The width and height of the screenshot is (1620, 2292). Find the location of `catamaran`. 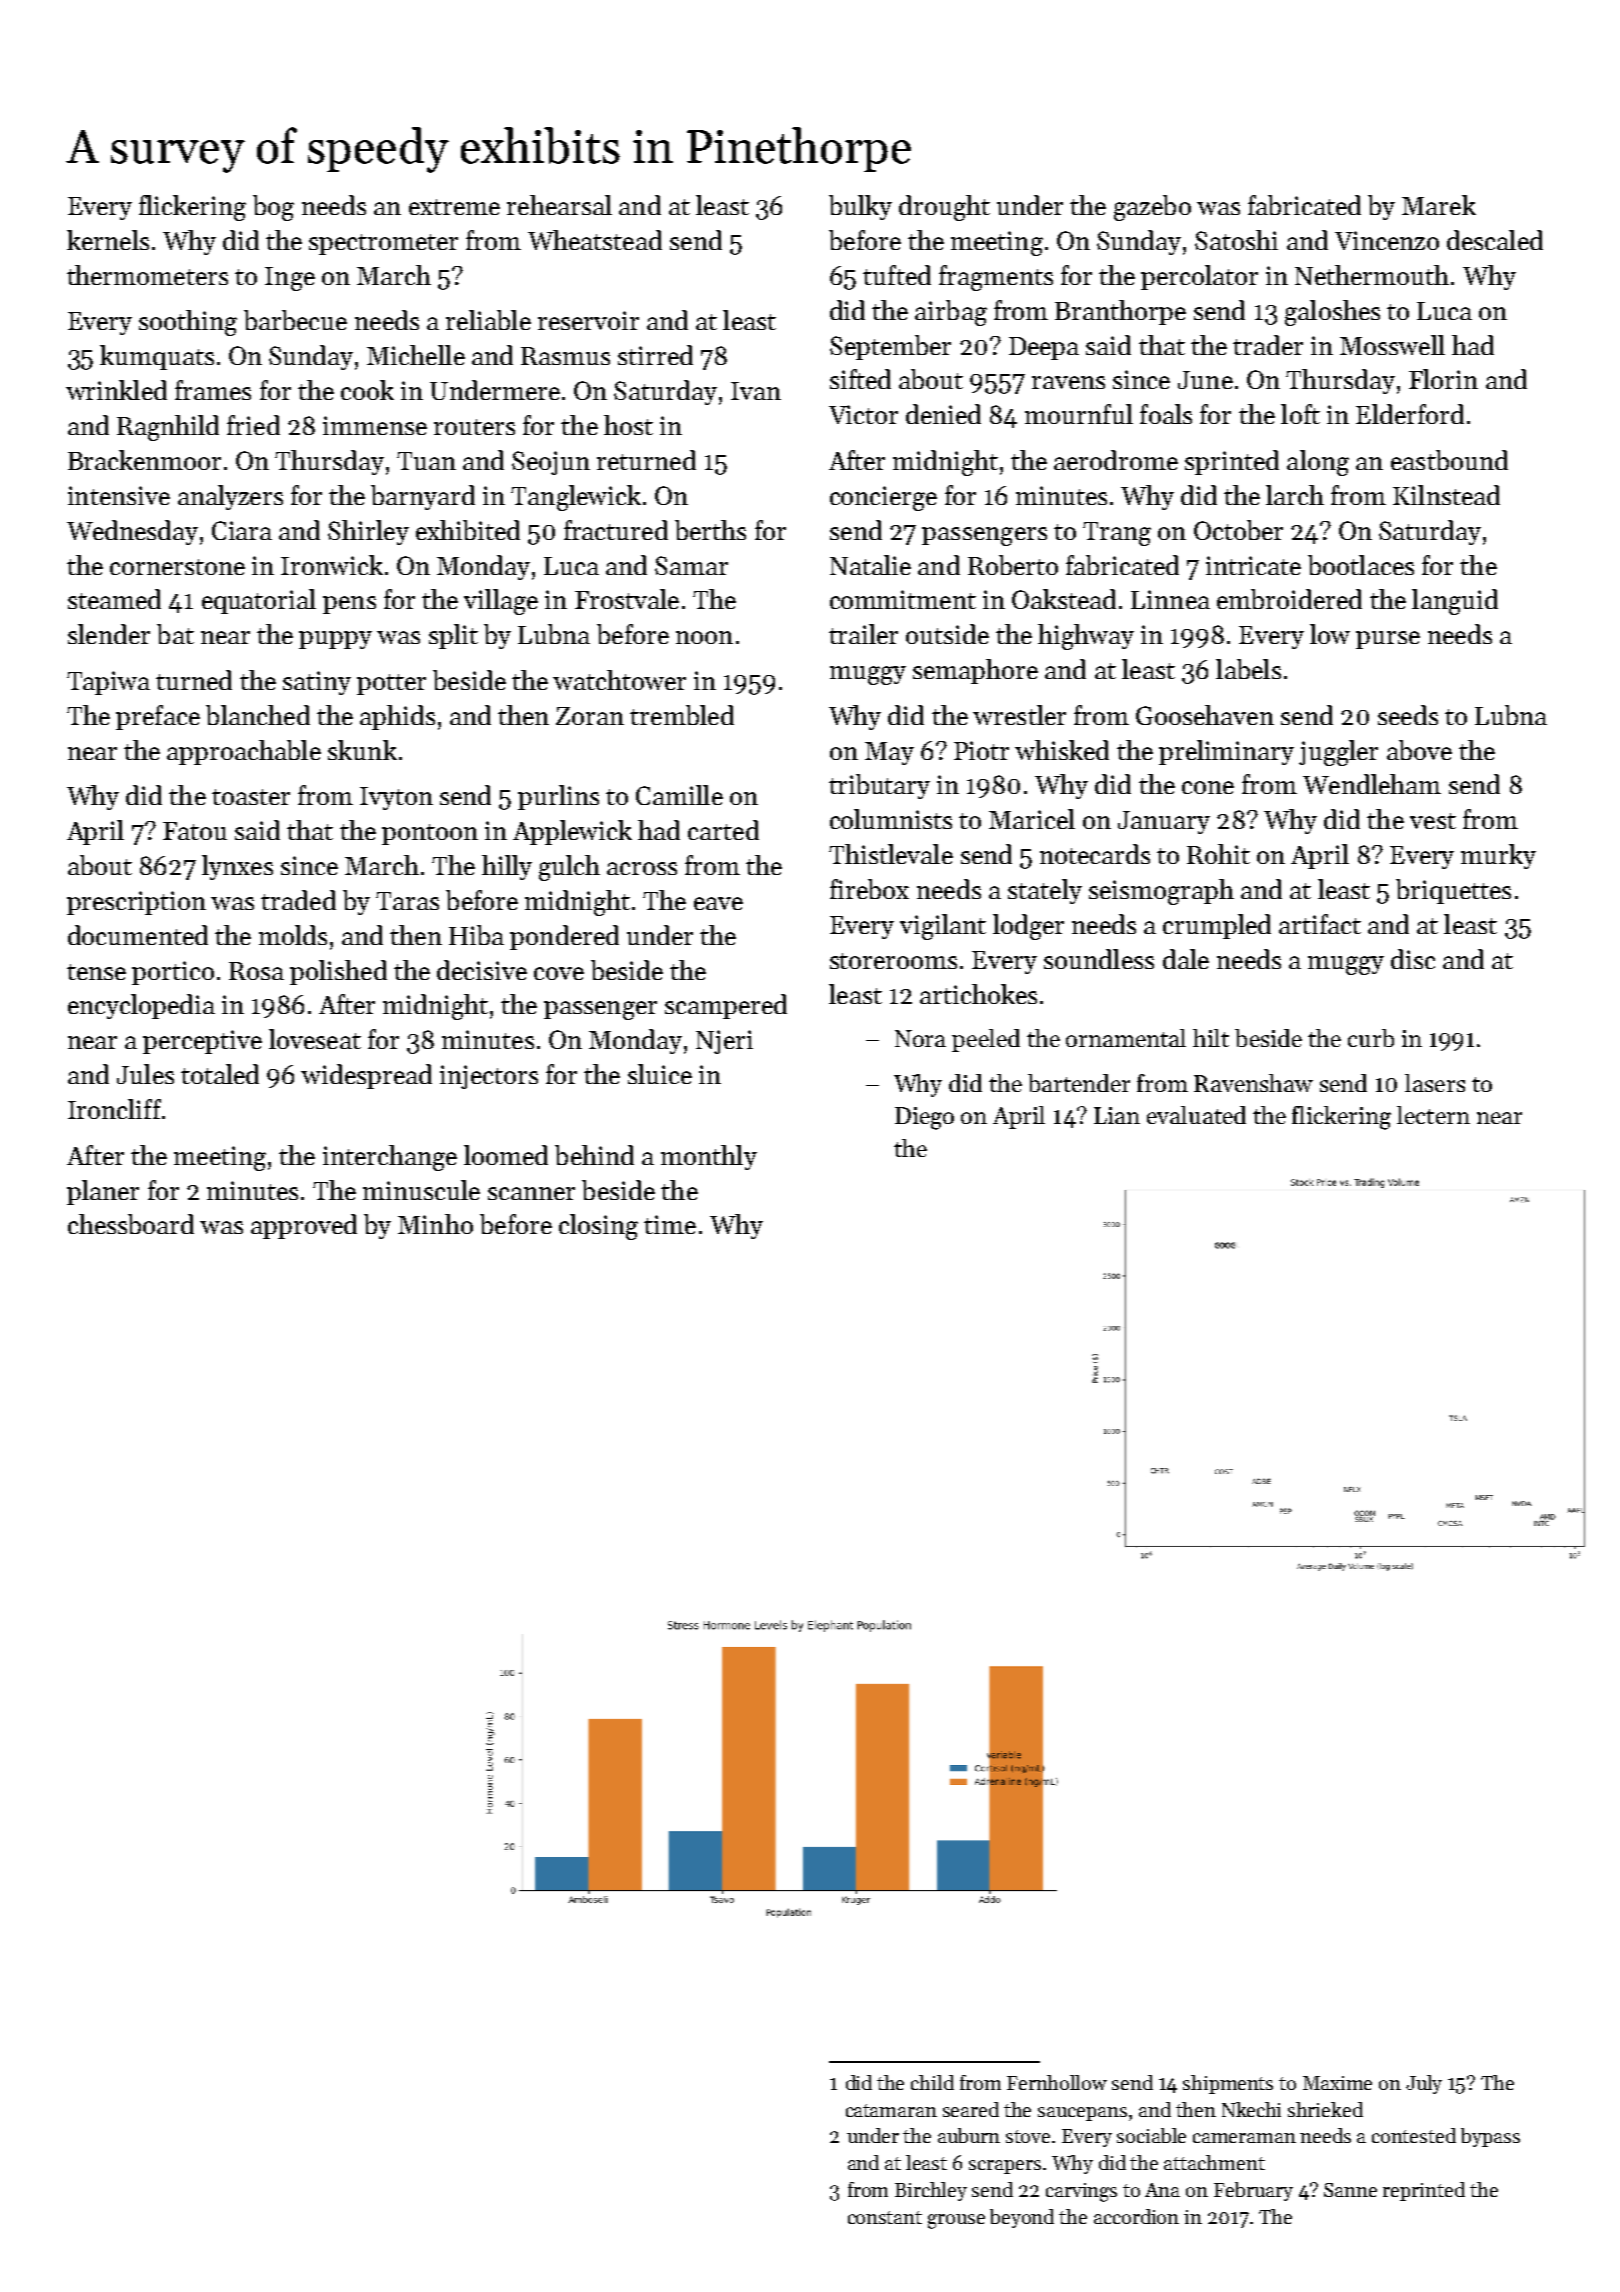

catamaran is located at coordinates (891, 2110).
